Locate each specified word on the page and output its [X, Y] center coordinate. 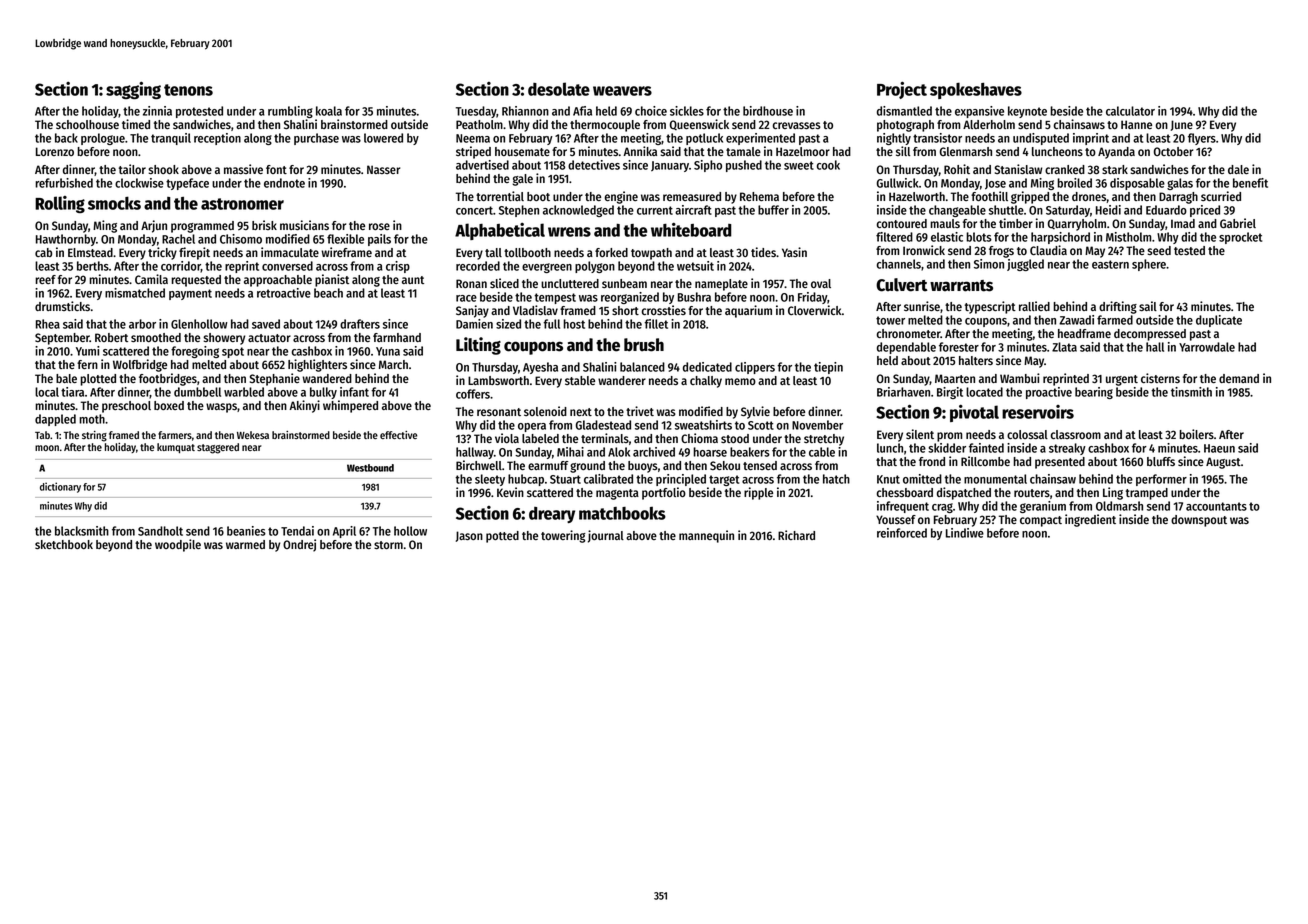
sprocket [1240, 238]
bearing [1094, 393]
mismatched [135, 293]
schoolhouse [87, 124]
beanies [246, 531]
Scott [761, 425]
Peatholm [479, 124]
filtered [894, 237]
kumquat [176, 448]
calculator [1130, 111]
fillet [656, 324]
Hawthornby [66, 240]
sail [1148, 306]
